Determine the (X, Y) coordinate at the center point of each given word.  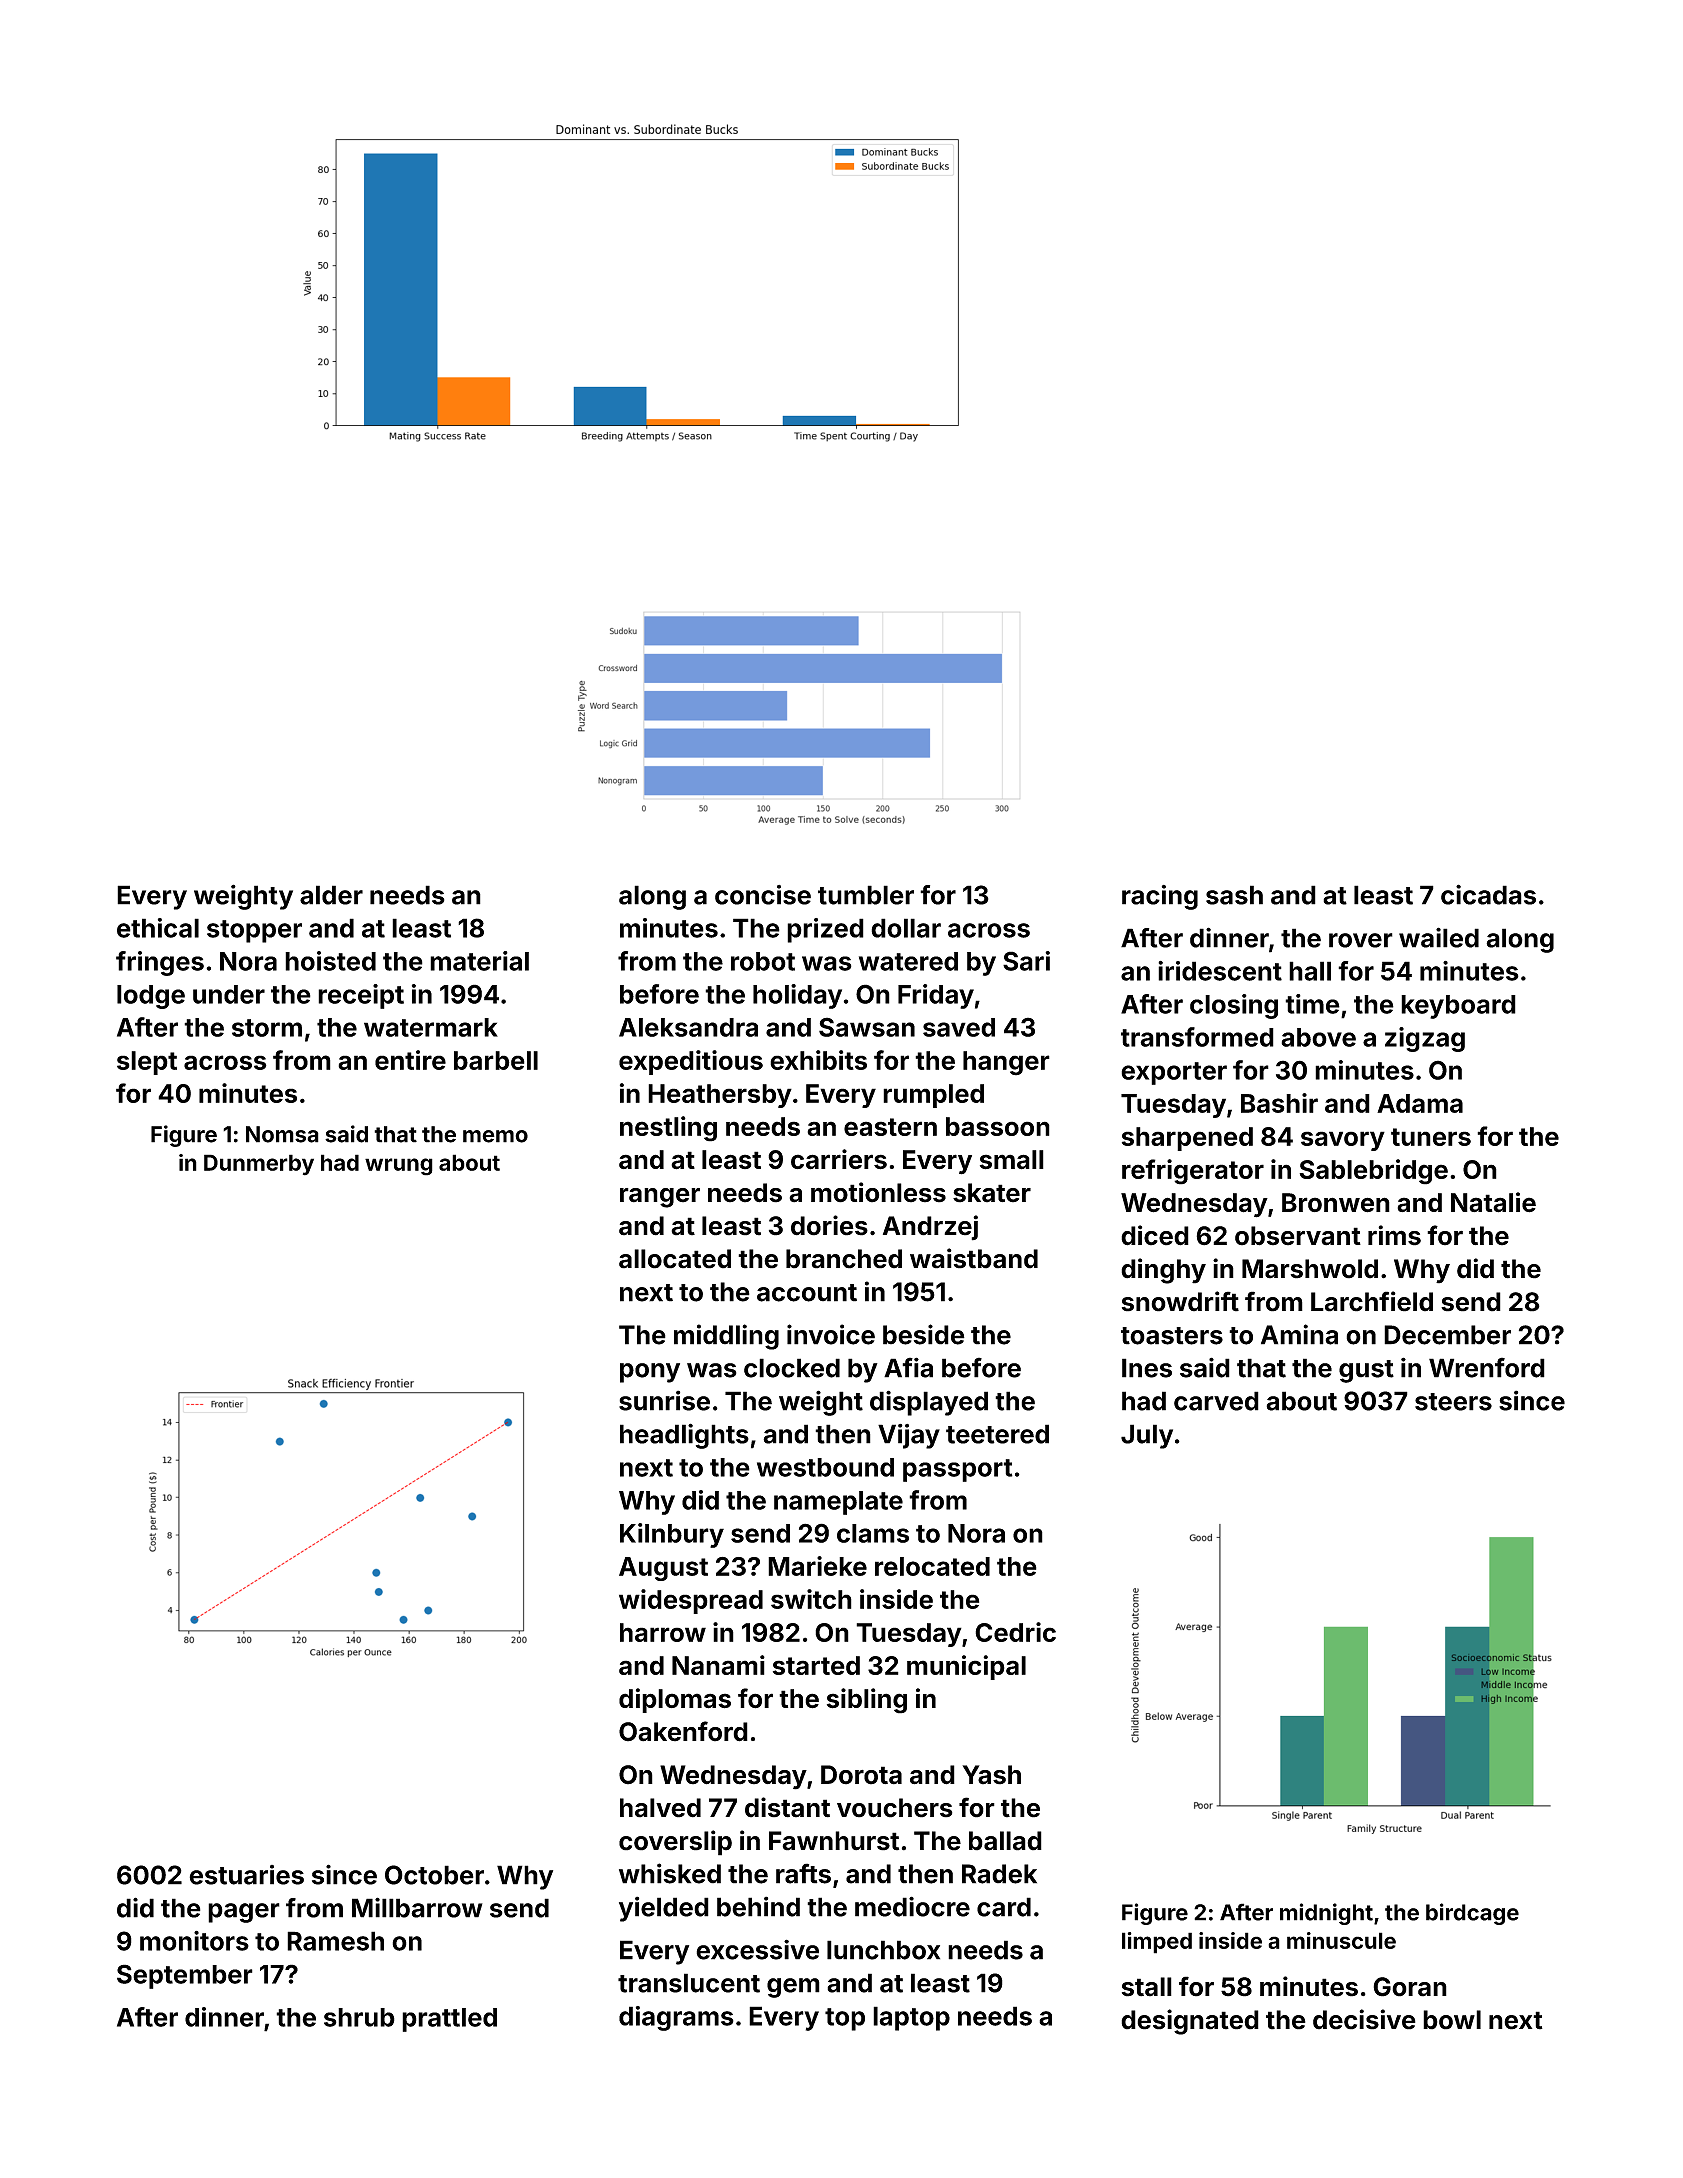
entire (410, 1060)
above (1318, 1037)
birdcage (1472, 1914)
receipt (361, 996)
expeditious (691, 1062)
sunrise (664, 1400)
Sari (1026, 961)
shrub (359, 2017)
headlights (684, 1436)
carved (1216, 1401)
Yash (991, 1775)
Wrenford (1487, 1367)
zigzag (1425, 1039)
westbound (825, 1467)
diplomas (675, 1700)
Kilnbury (672, 1535)
